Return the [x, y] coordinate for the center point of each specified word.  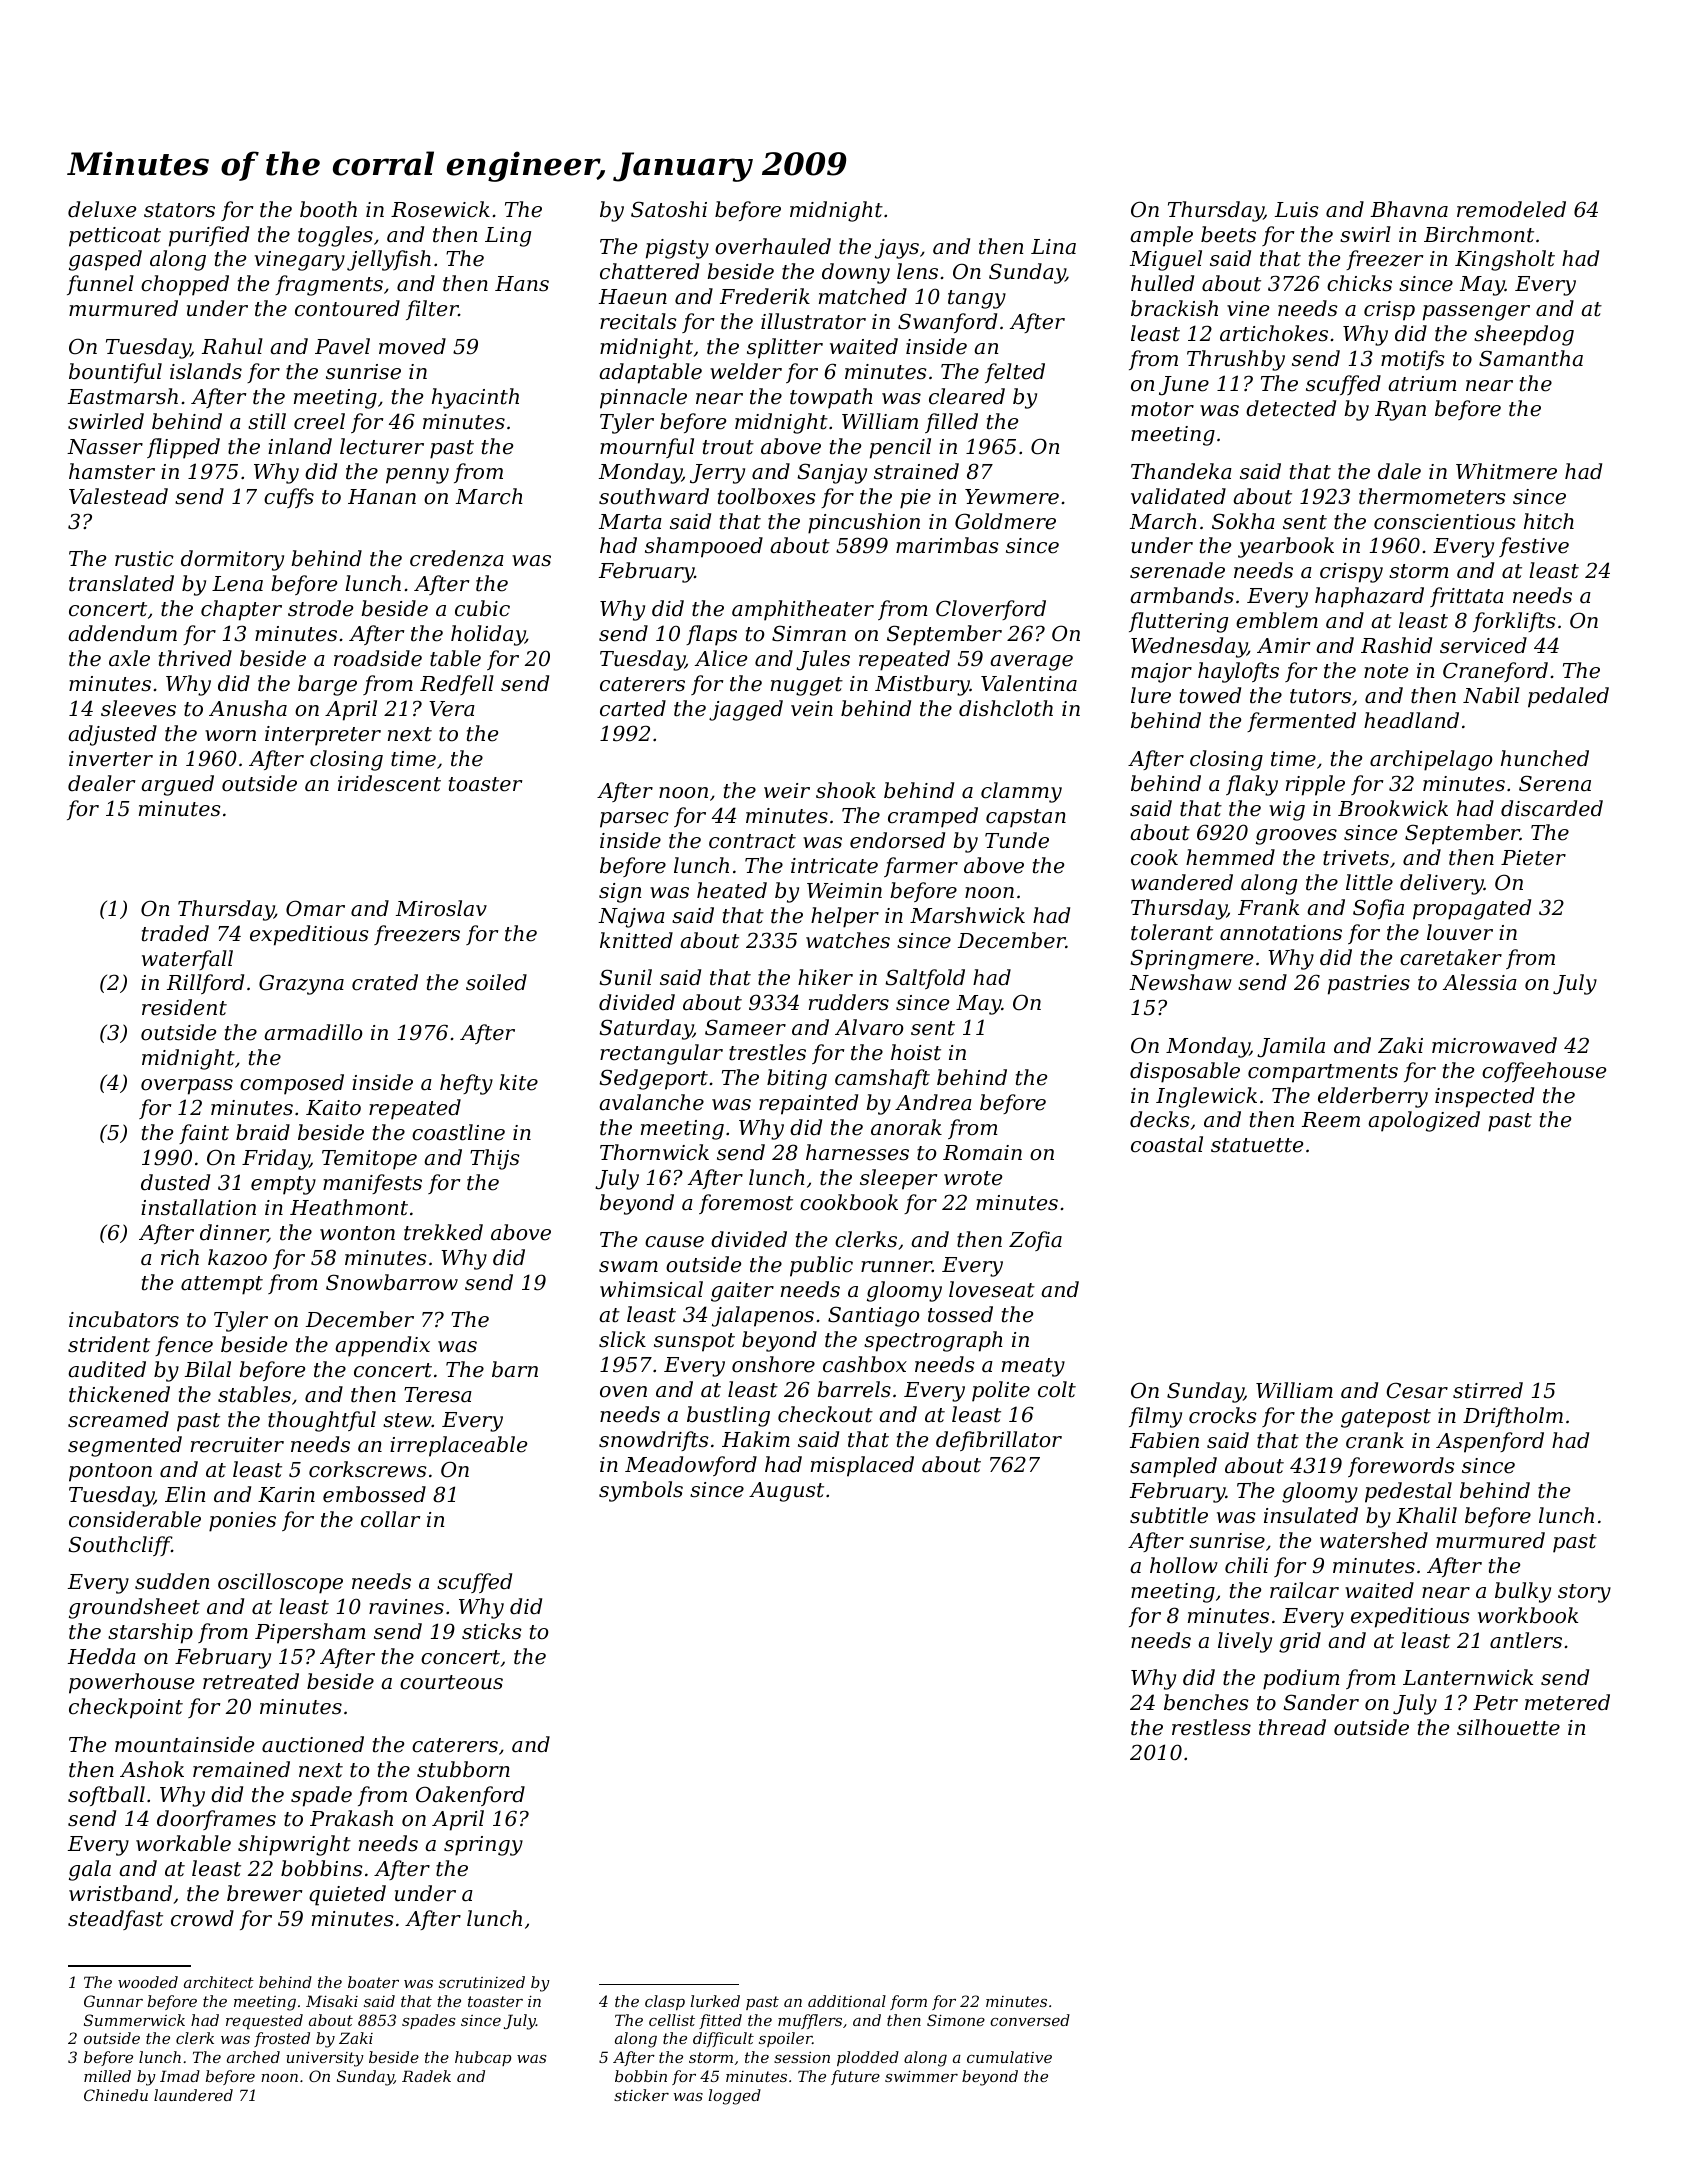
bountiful [115, 373]
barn [515, 1369]
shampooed [704, 547]
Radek [426, 2076]
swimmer [921, 2076]
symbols [641, 1491]
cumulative [1009, 2057]
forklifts [1514, 622]
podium [1301, 1679]
